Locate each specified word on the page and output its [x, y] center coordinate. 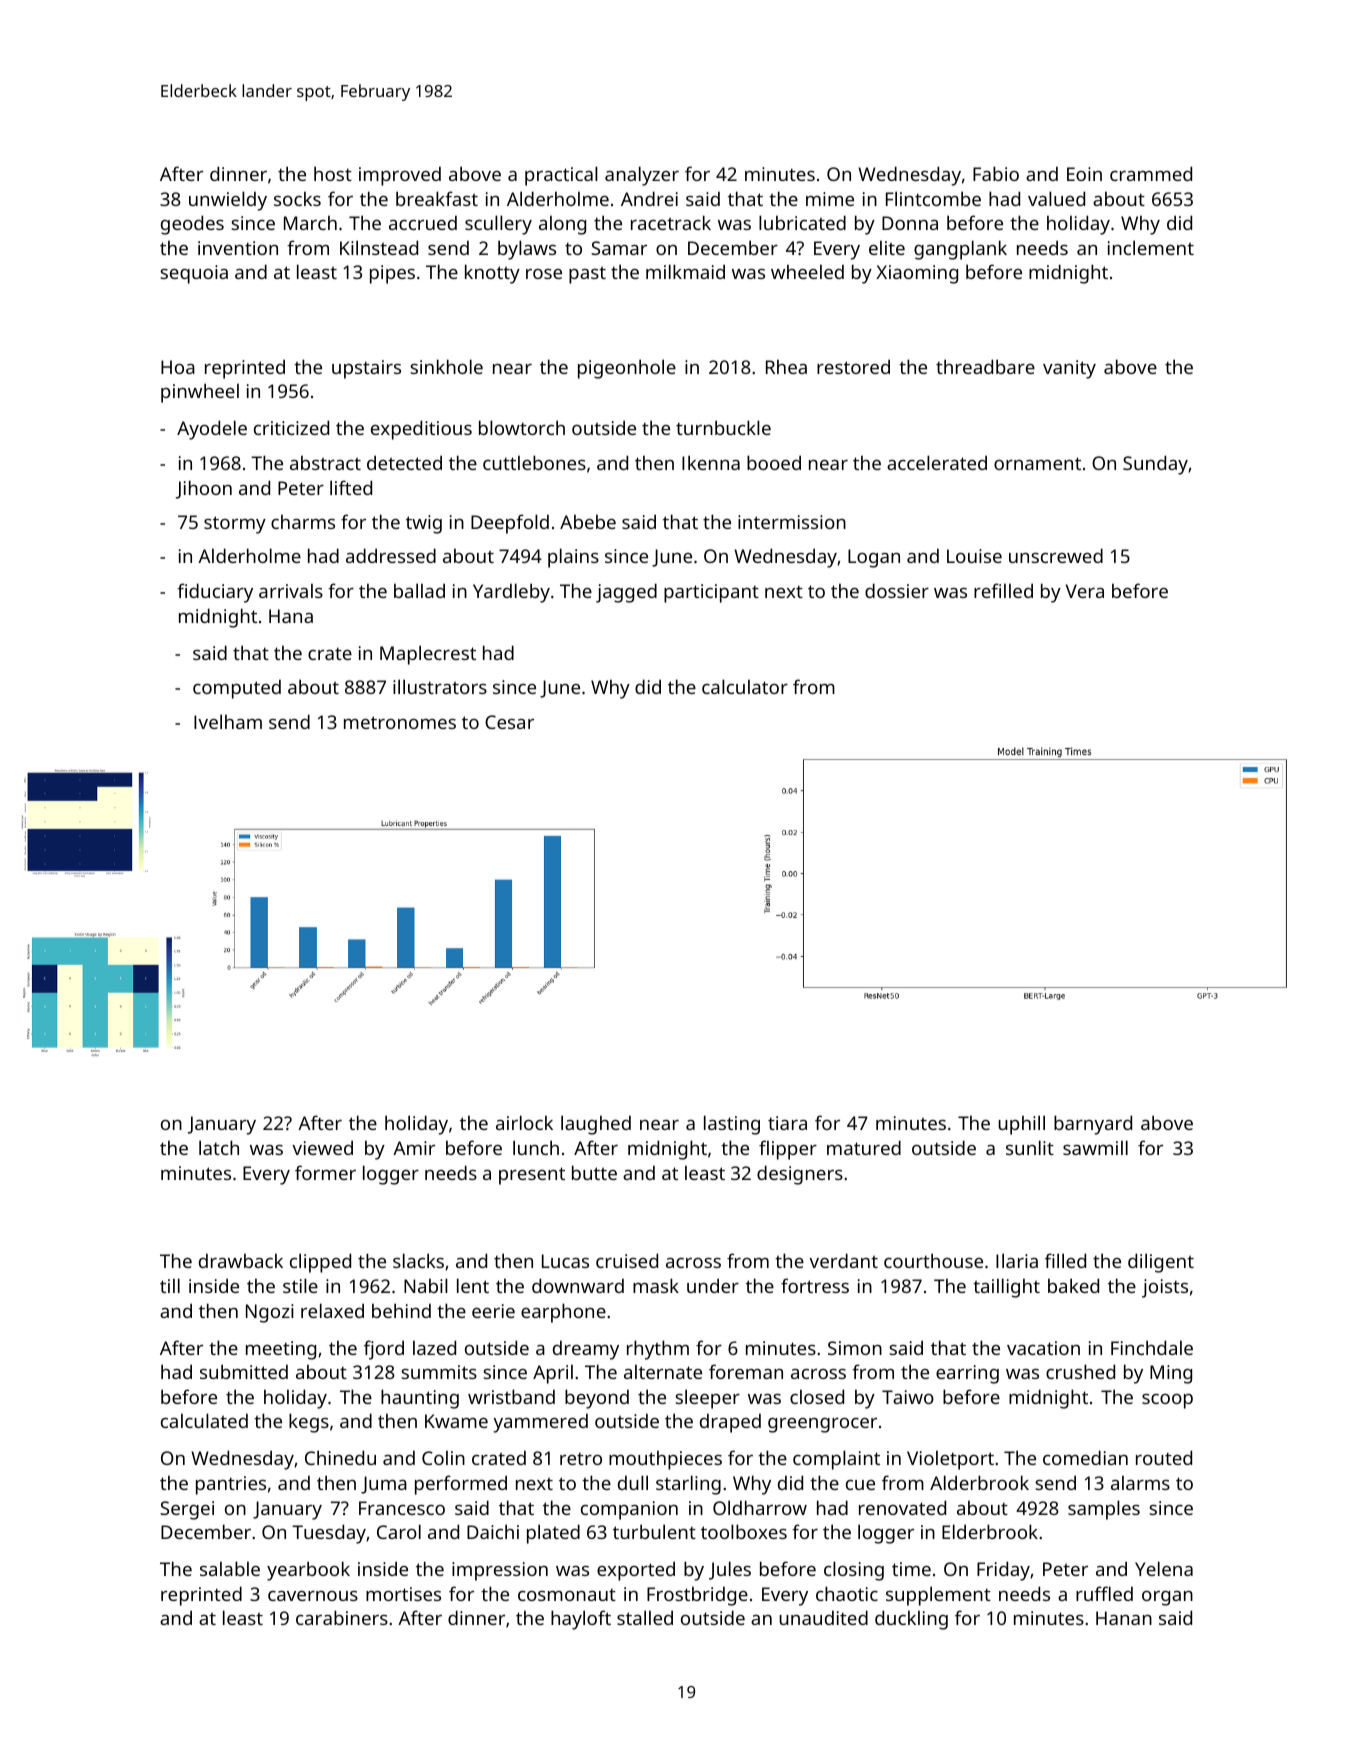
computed [237, 689]
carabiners [342, 1617]
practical [561, 176]
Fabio [996, 173]
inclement [1151, 247]
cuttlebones [534, 462]
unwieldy [228, 201]
